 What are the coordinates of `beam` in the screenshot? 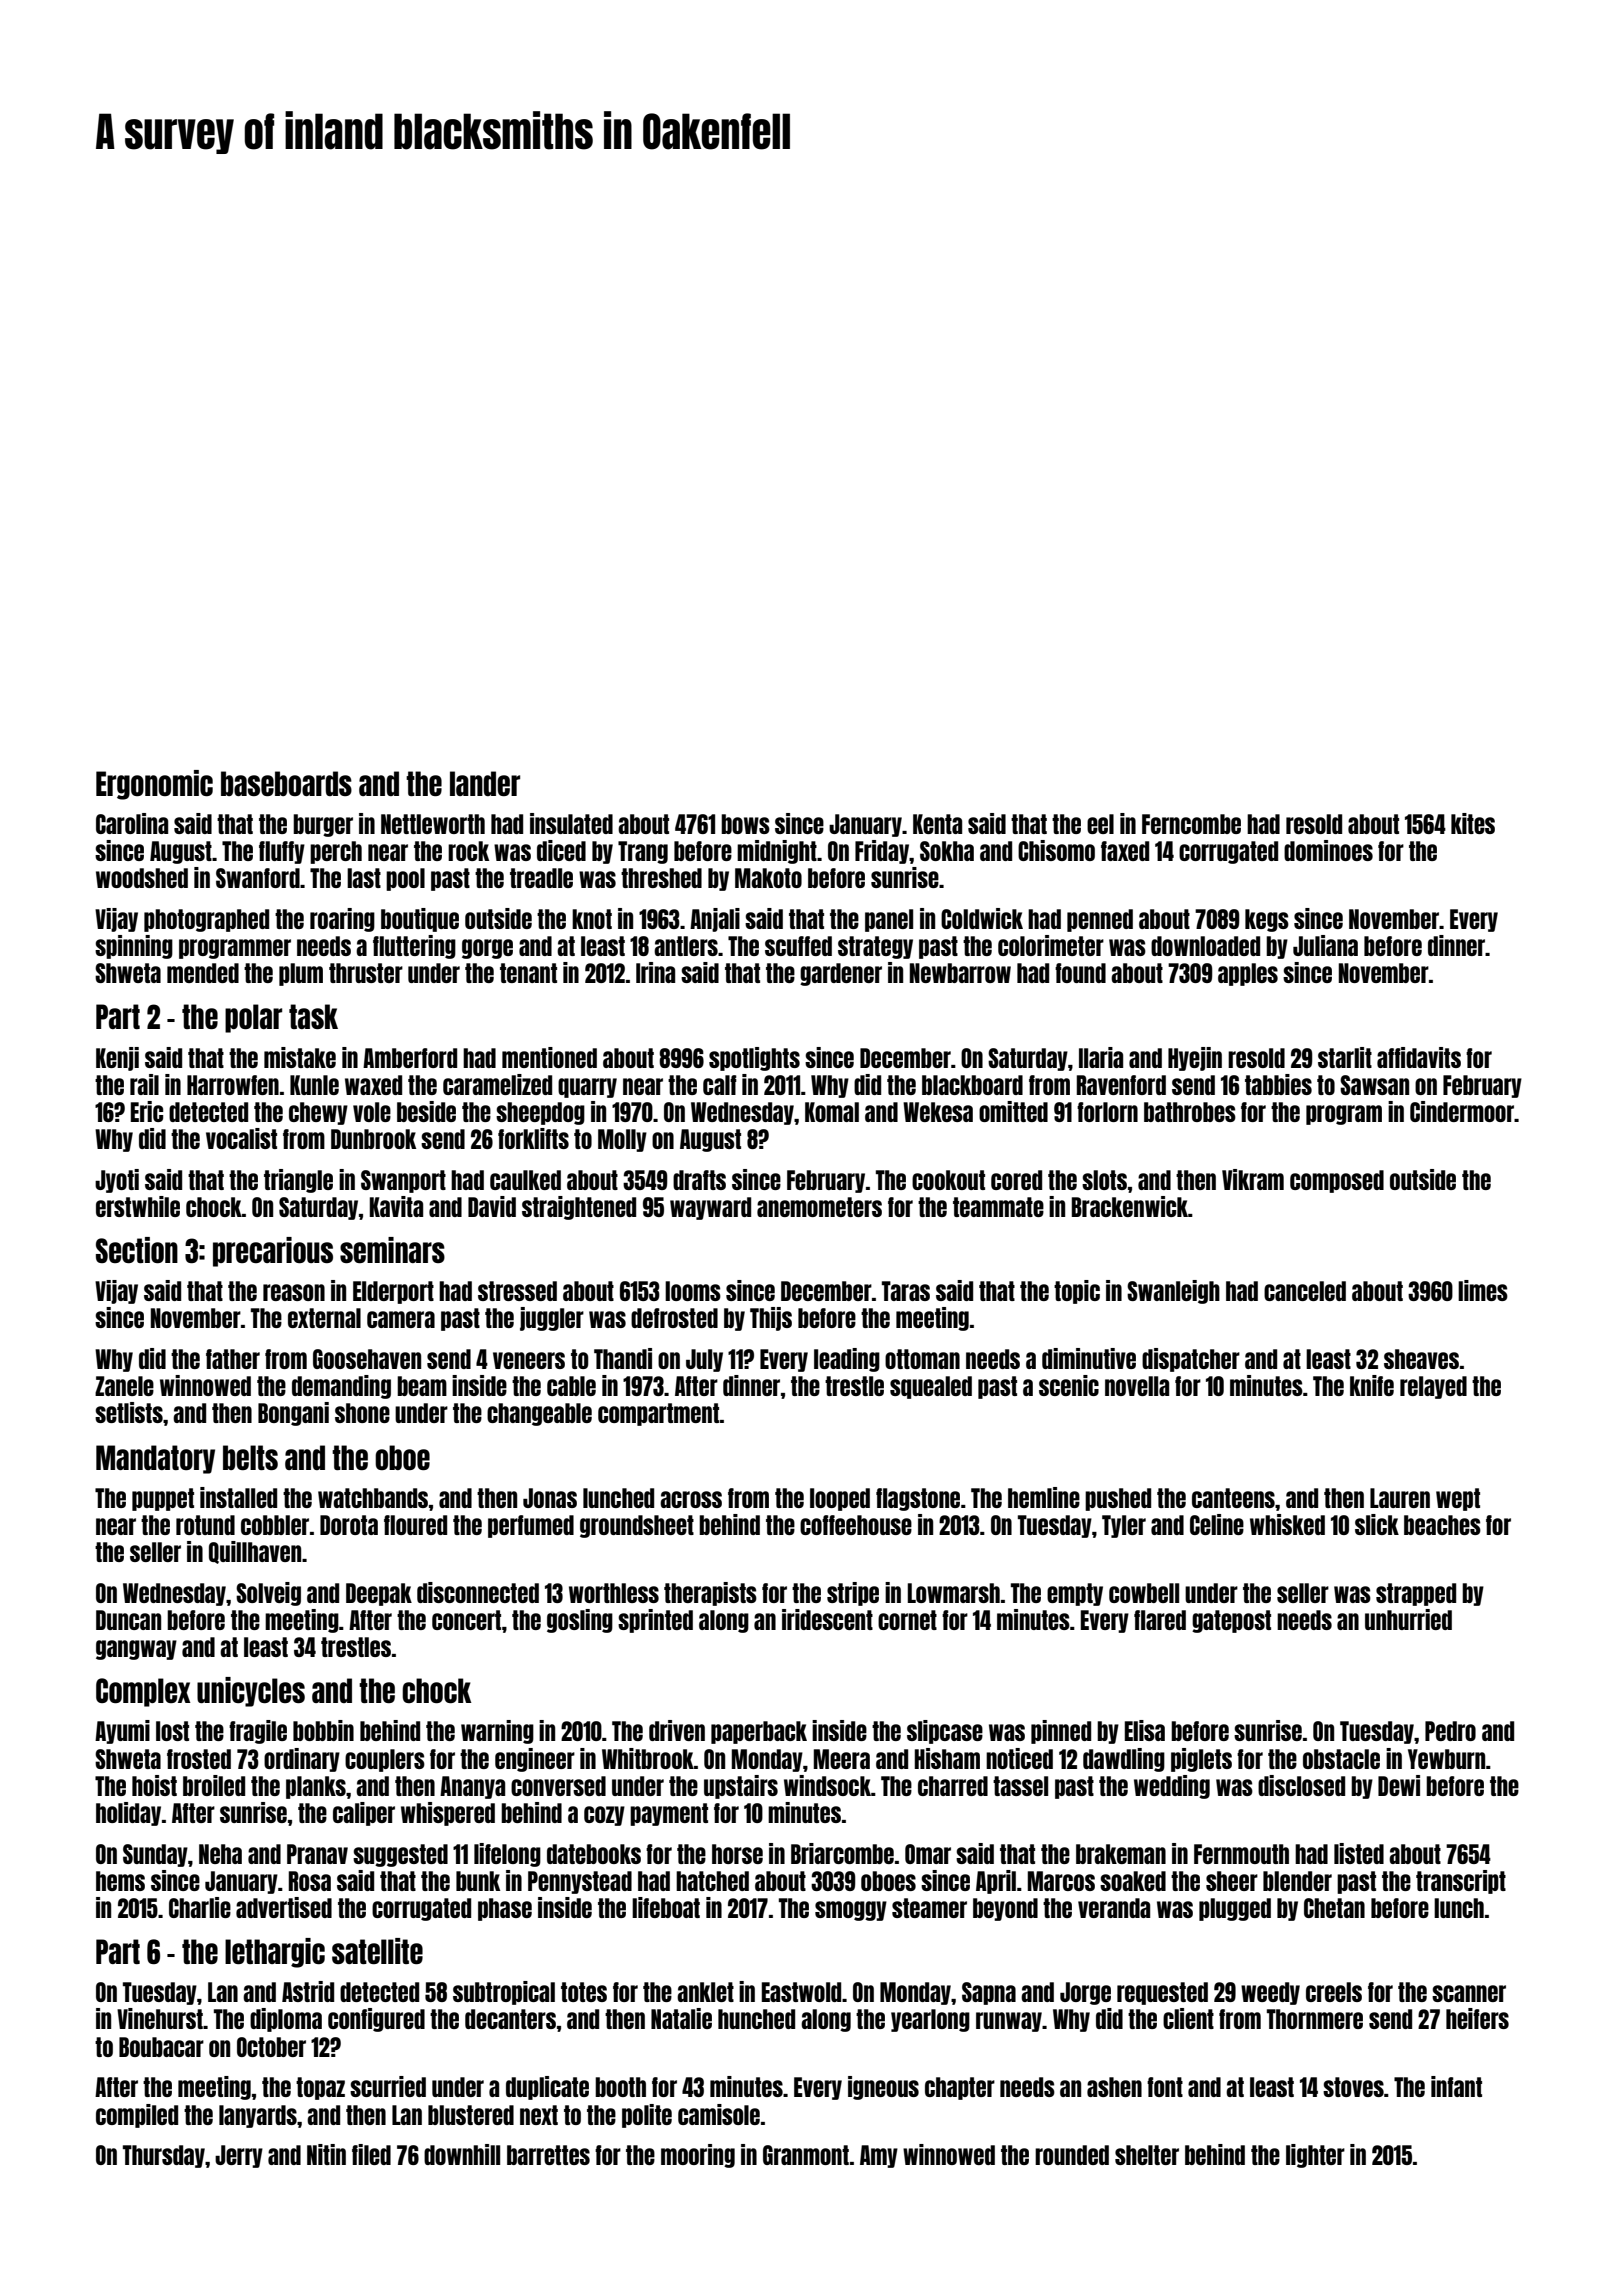 It's located at (422, 1386).
